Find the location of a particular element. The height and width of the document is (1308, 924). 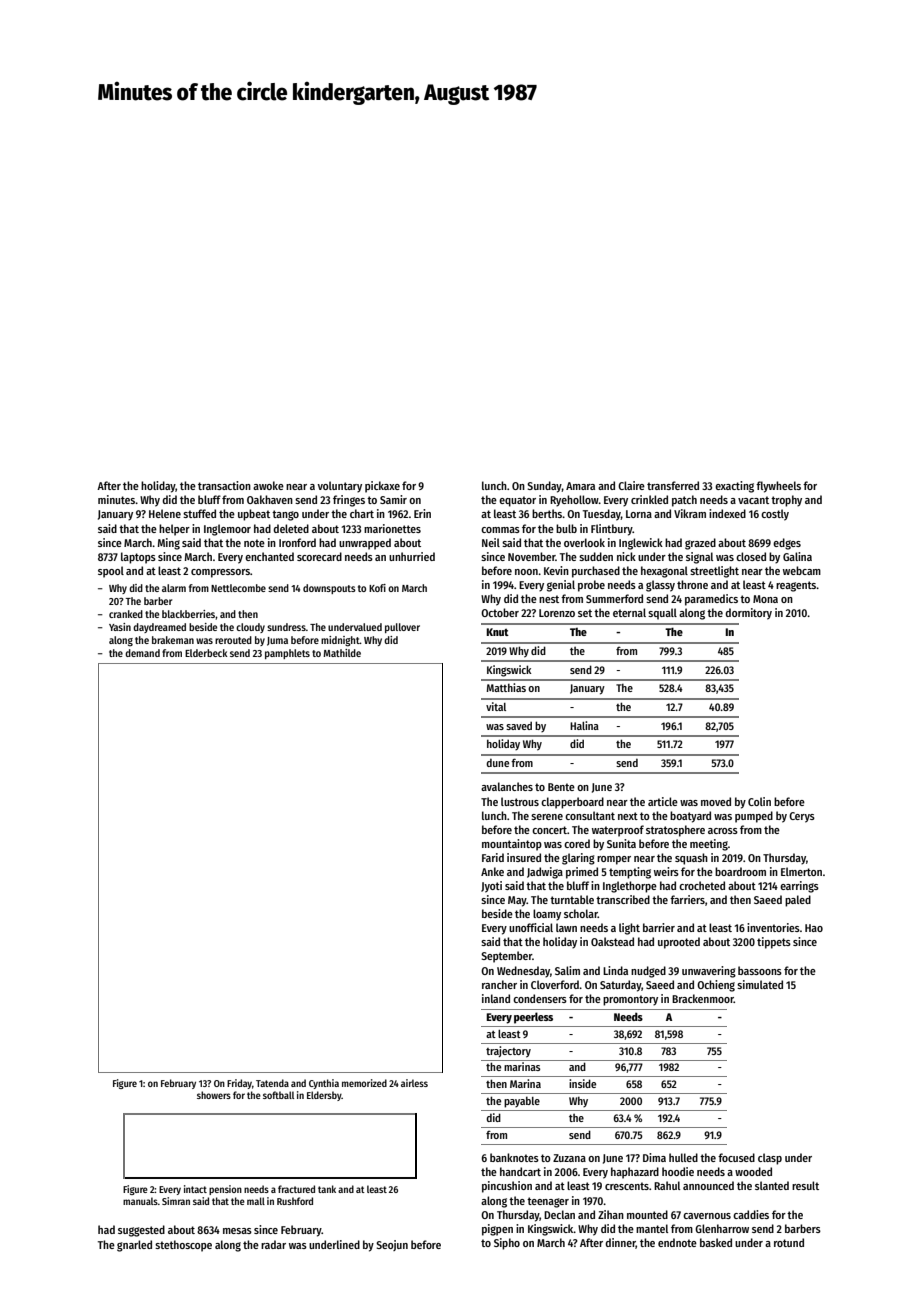

Samir is located at coordinates (393, 499).
